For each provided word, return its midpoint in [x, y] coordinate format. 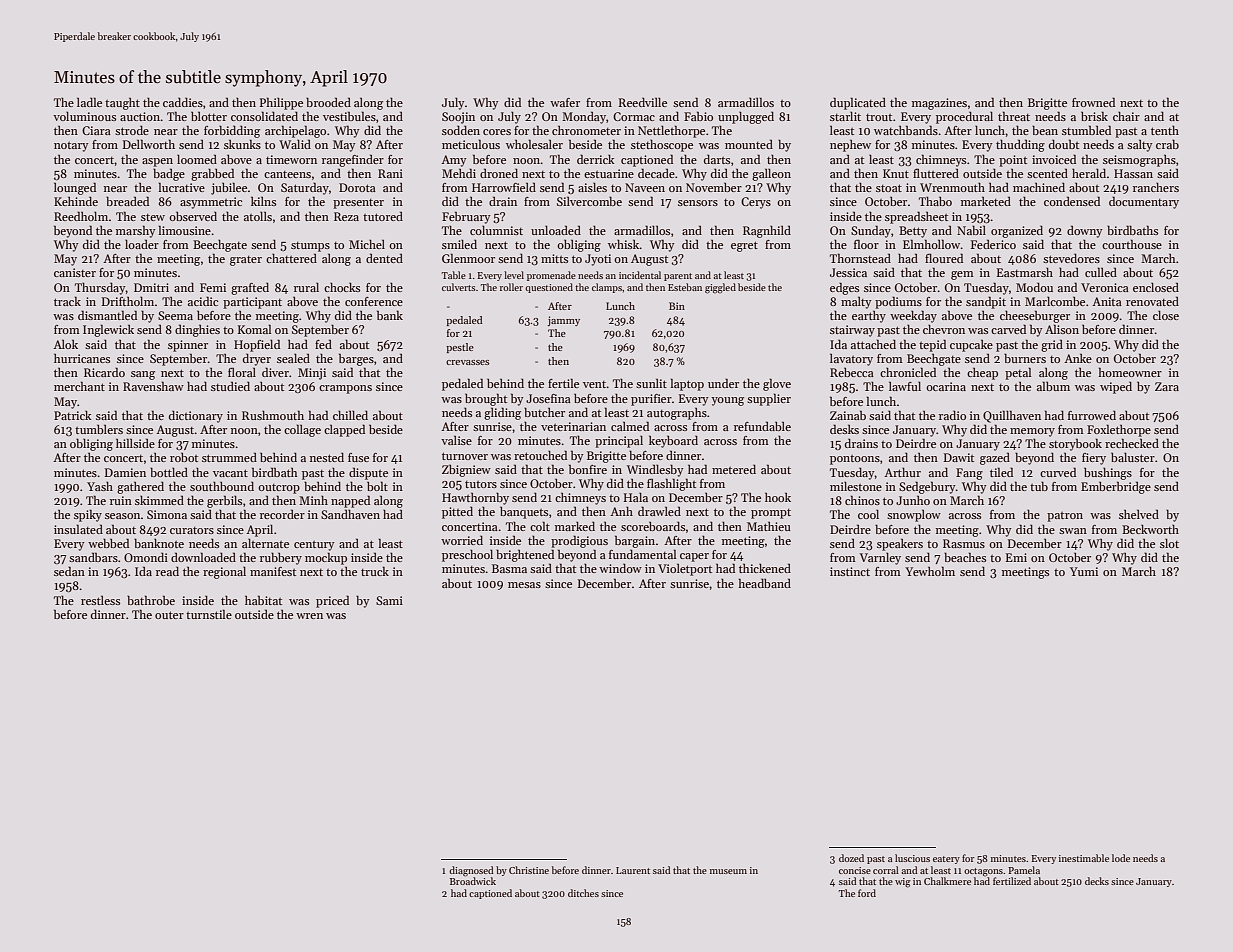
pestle [460, 348]
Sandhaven [350, 514]
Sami [389, 600]
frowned [1093, 102]
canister [75, 272]
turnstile [209, 614]
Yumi [1084, 571]
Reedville [642, 102]
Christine [529, 870]
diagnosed [471, 871]
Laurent [633, 870]
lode [1121, 858]
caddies [183, 102]
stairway [852, 331]
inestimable [1084, 858]
